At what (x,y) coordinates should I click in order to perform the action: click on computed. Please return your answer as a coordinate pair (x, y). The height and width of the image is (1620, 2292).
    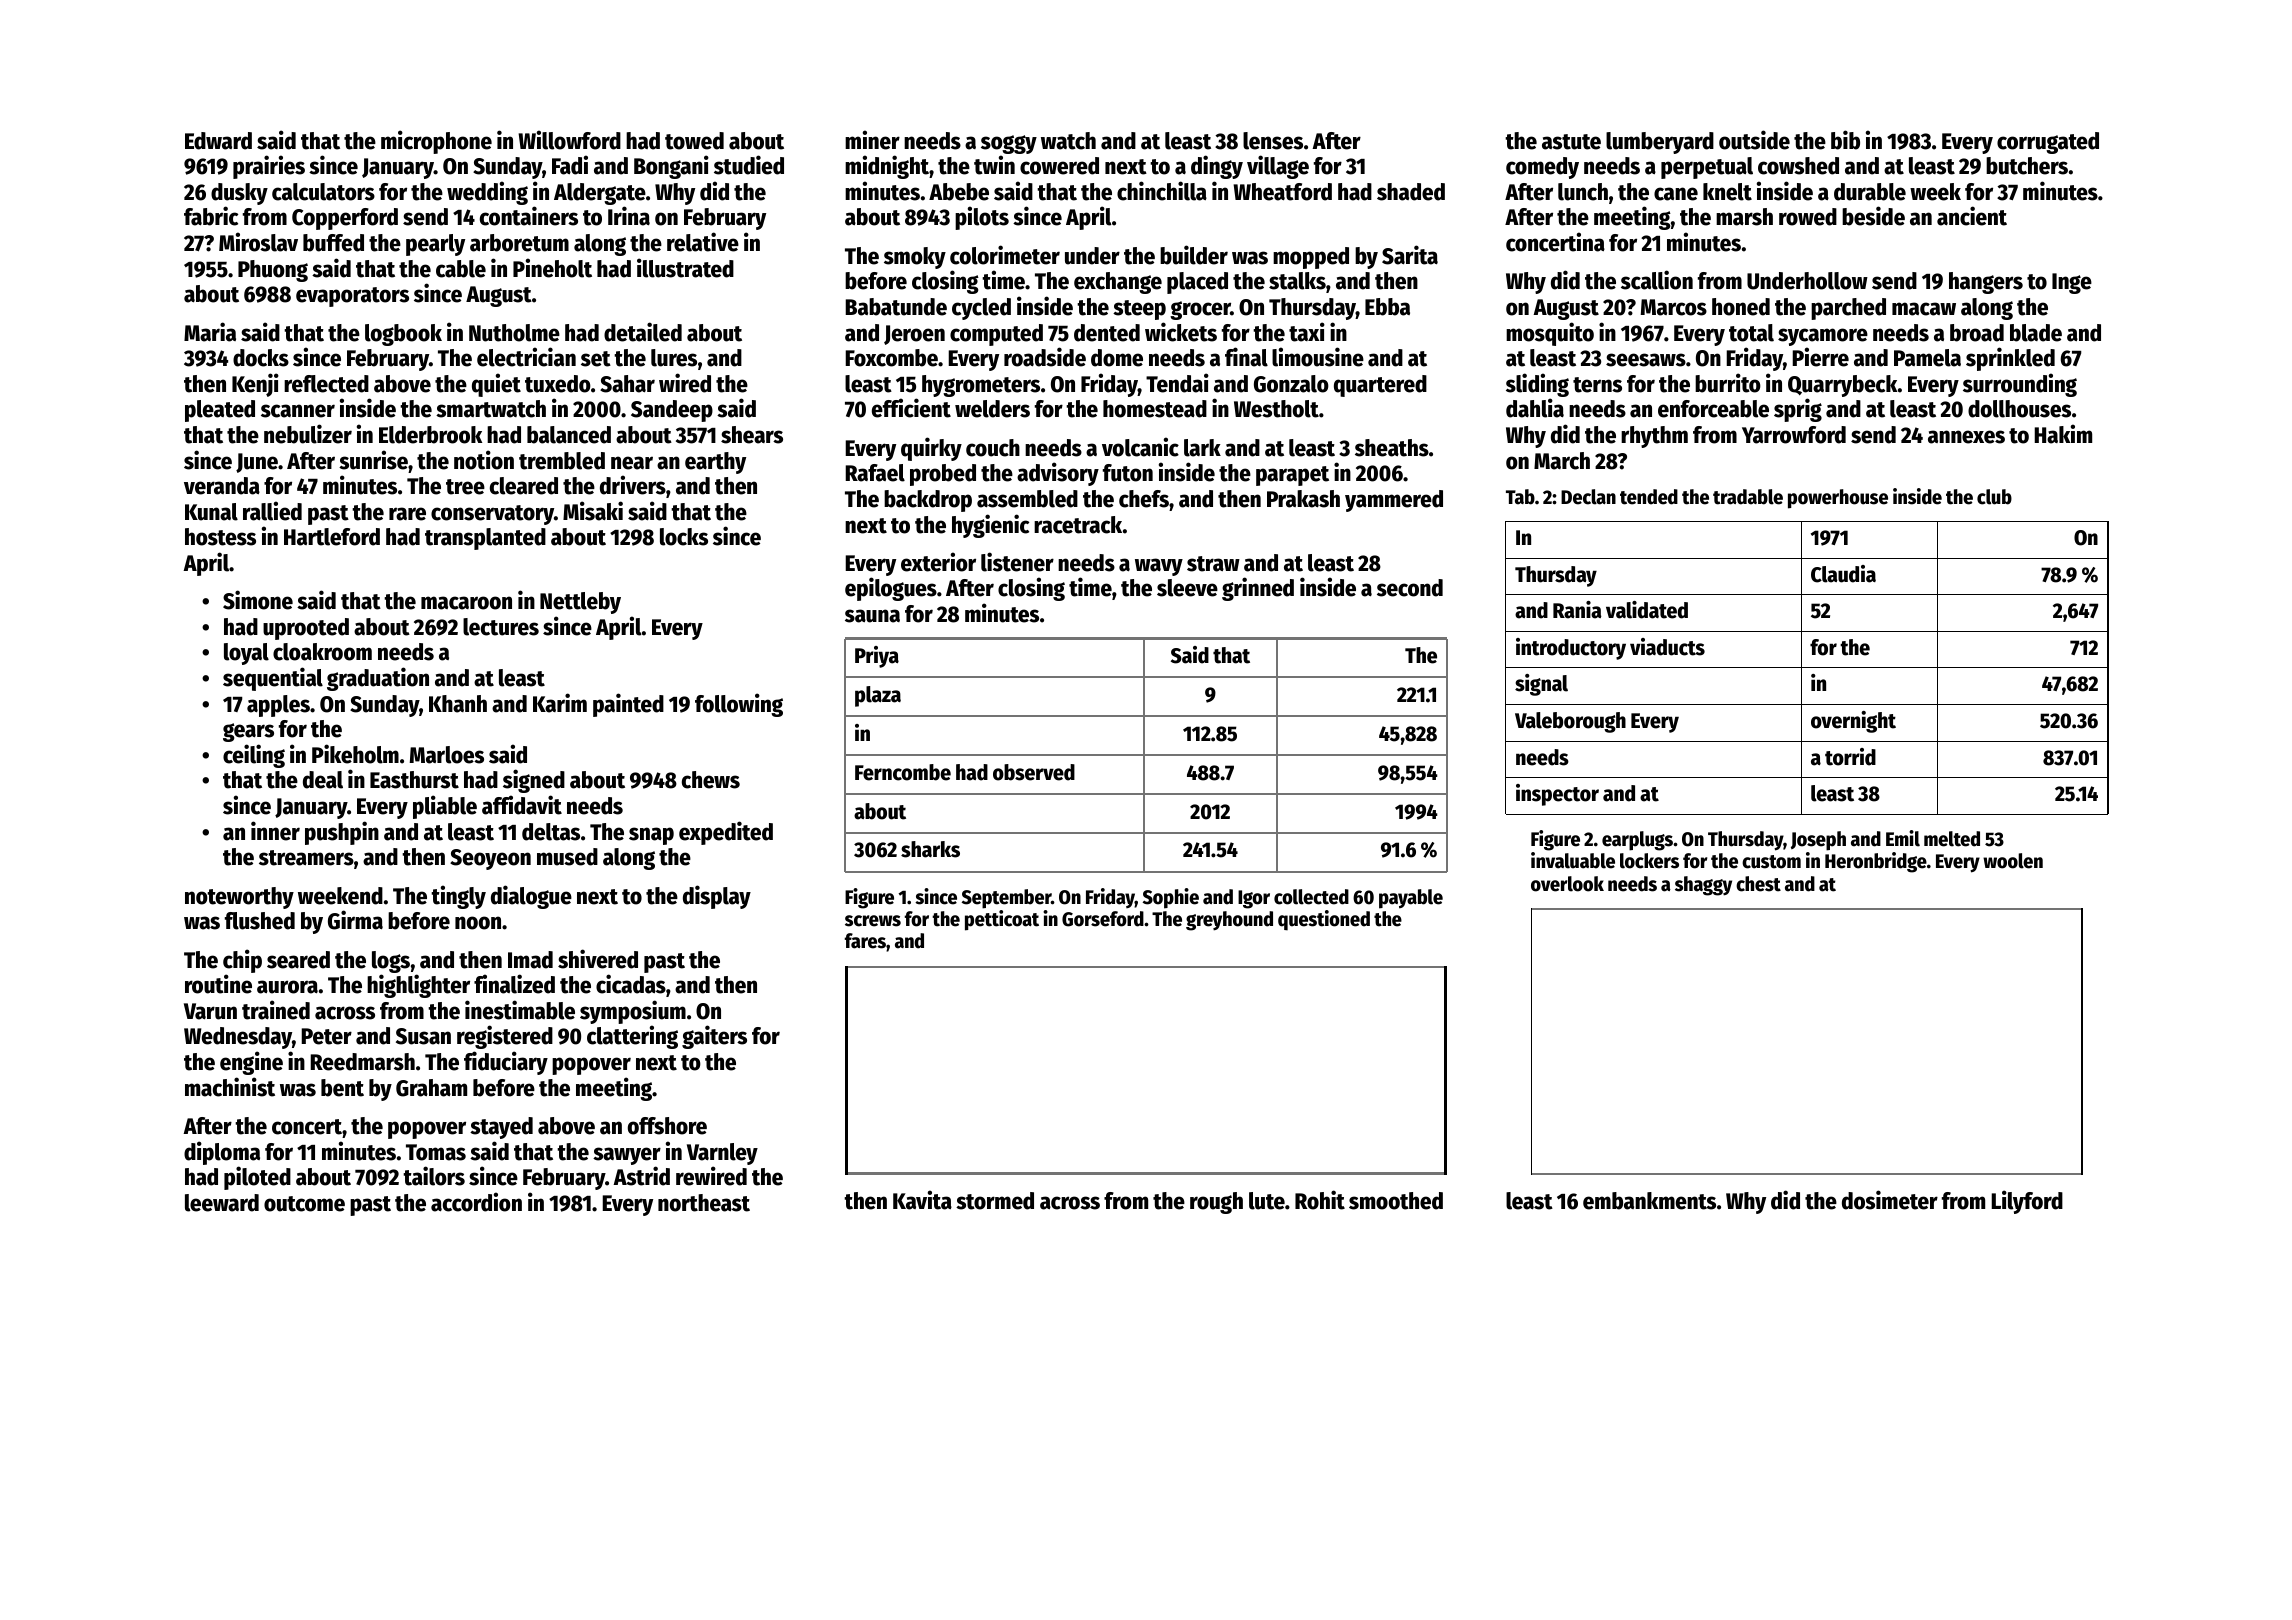
    Looking at the image, I should click on (996, 335).
